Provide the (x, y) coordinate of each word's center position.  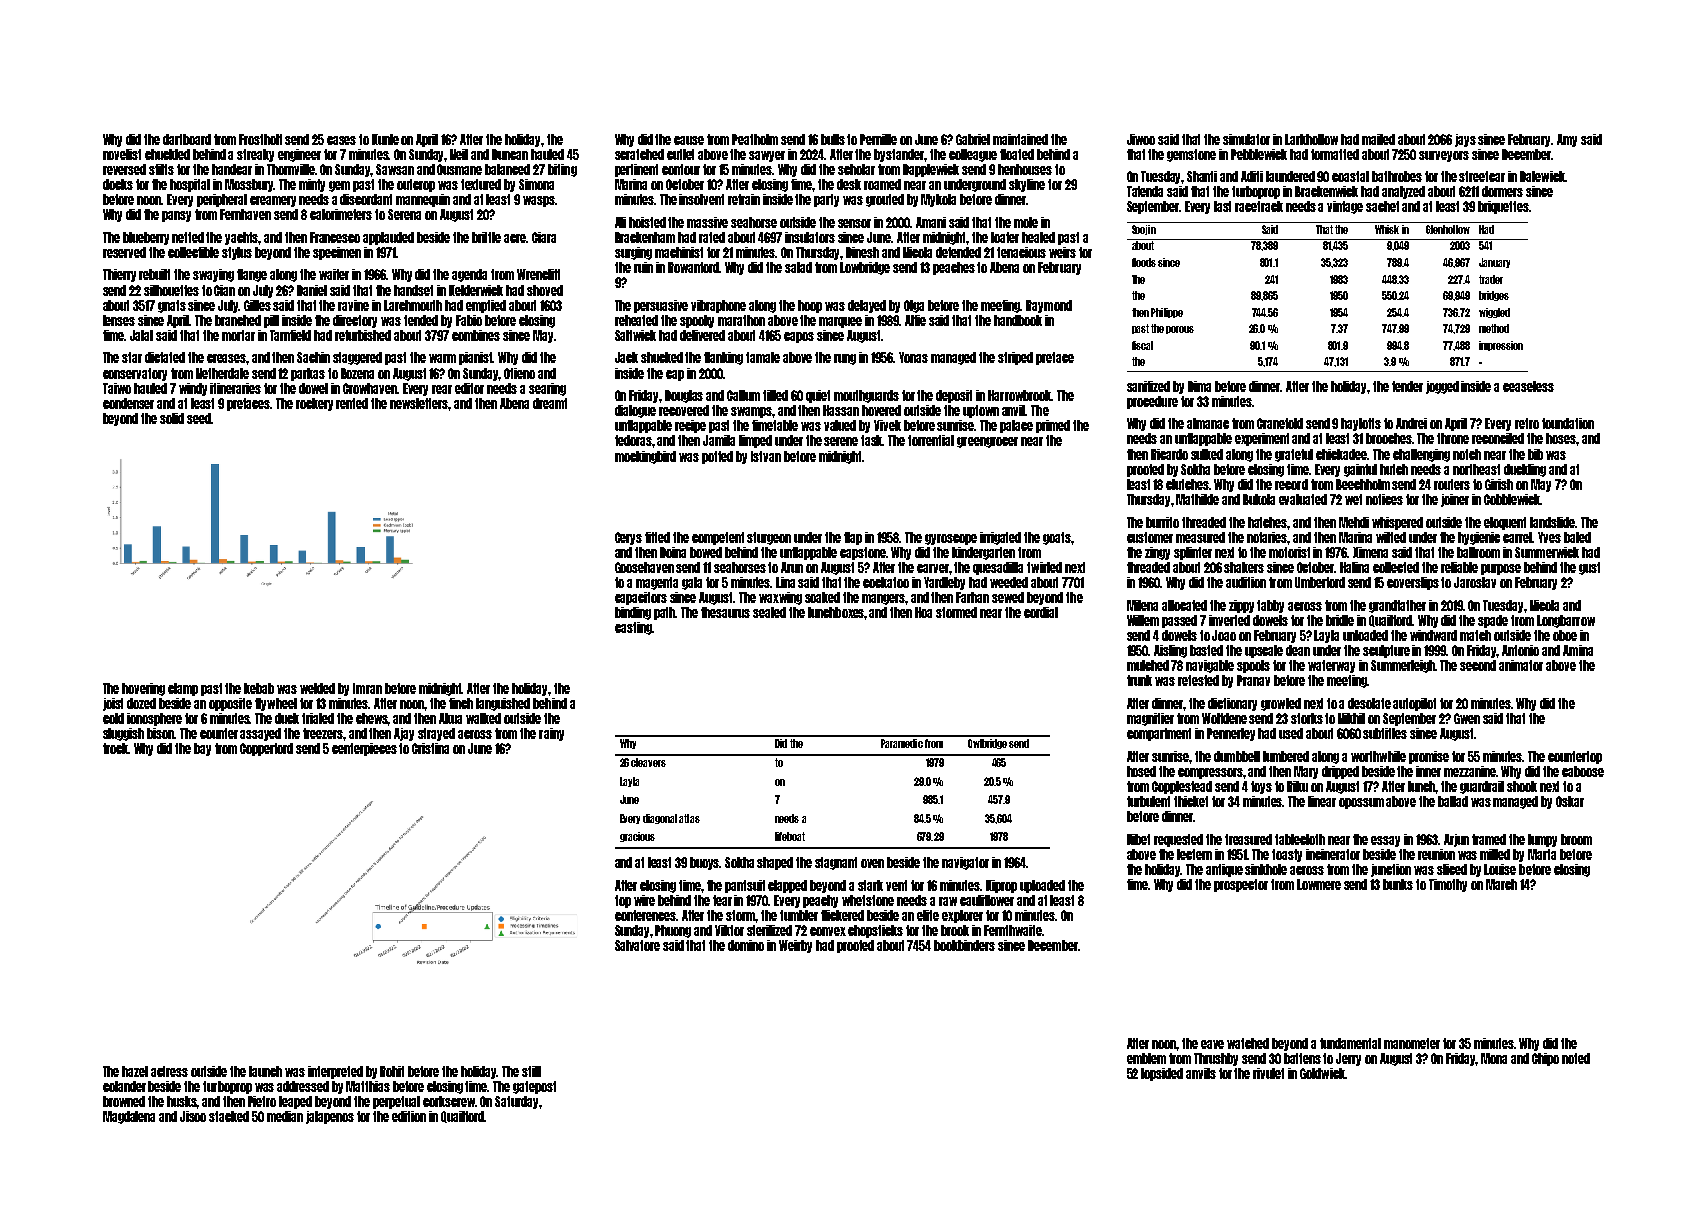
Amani (931, 222)
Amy (1567, 140)
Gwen (1467, 718)
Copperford (266, 749)
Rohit (392, 1071)
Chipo (1545, 1059)
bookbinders (964, 945)
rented (352, 403)
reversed (124, 169)
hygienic (1479, 538)
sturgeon (769, 538)
